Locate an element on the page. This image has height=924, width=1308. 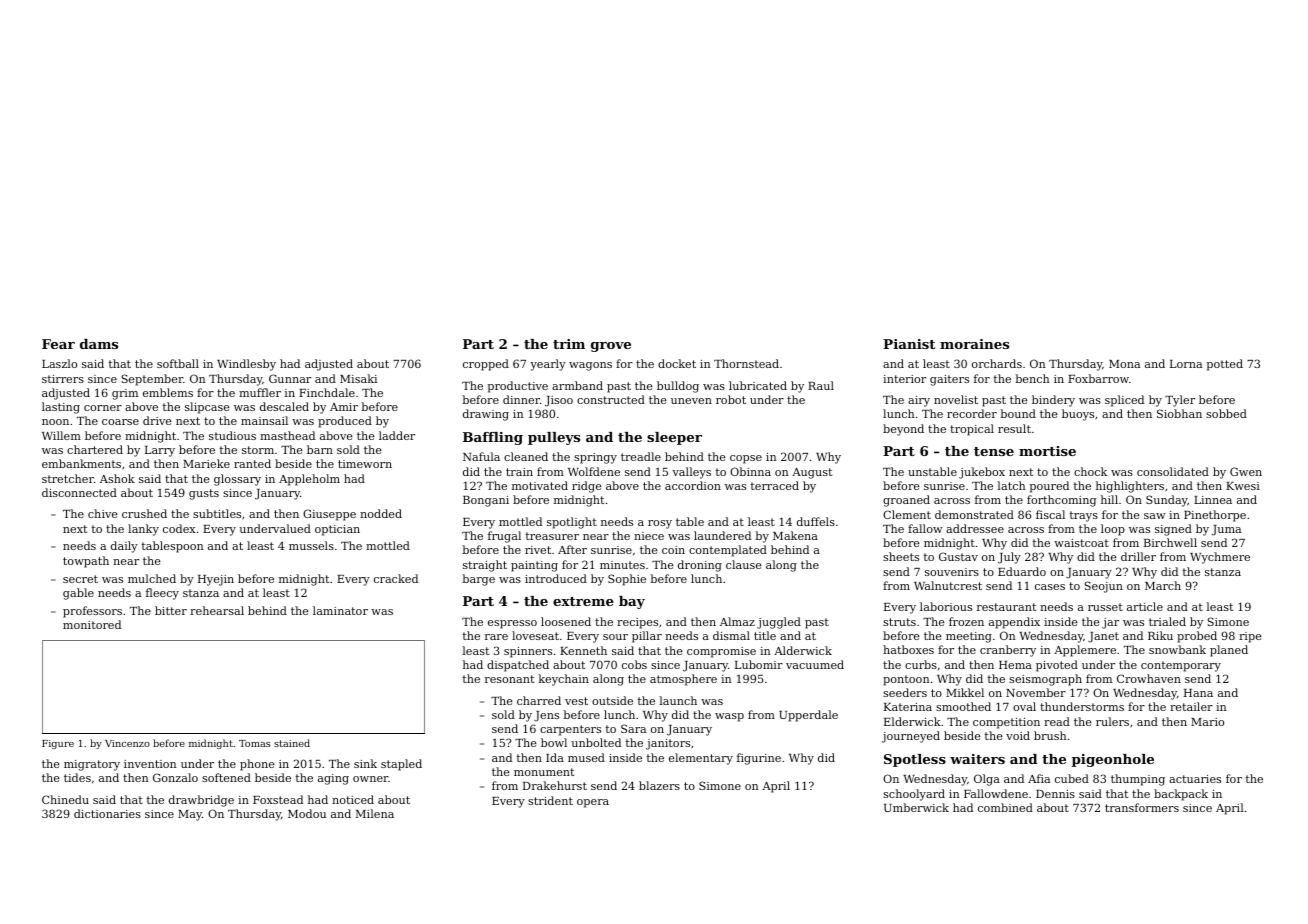
cobs is located at coordinates (634, 664).
